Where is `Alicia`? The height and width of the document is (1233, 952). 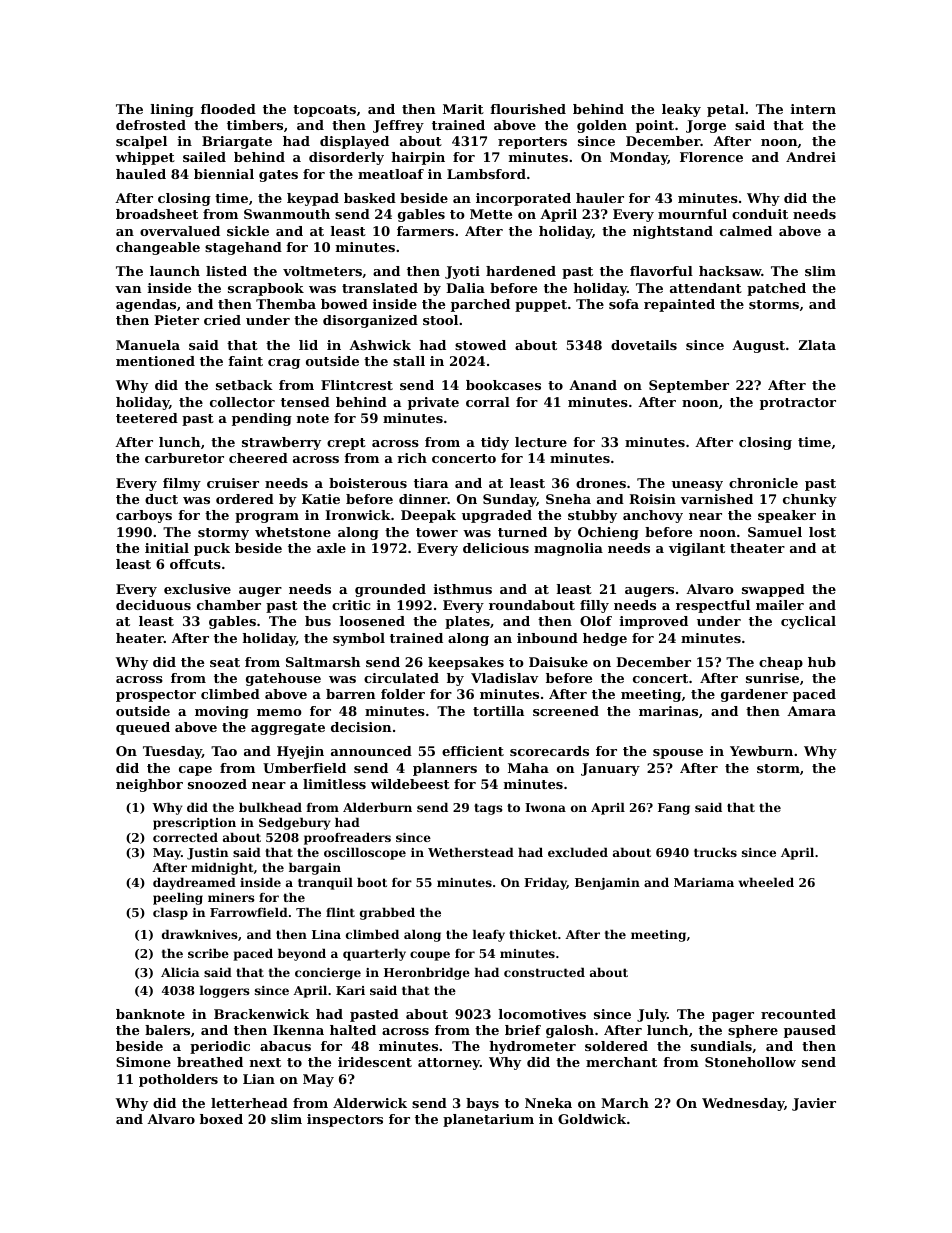
Alicia is located at coordinates (180, 972).
